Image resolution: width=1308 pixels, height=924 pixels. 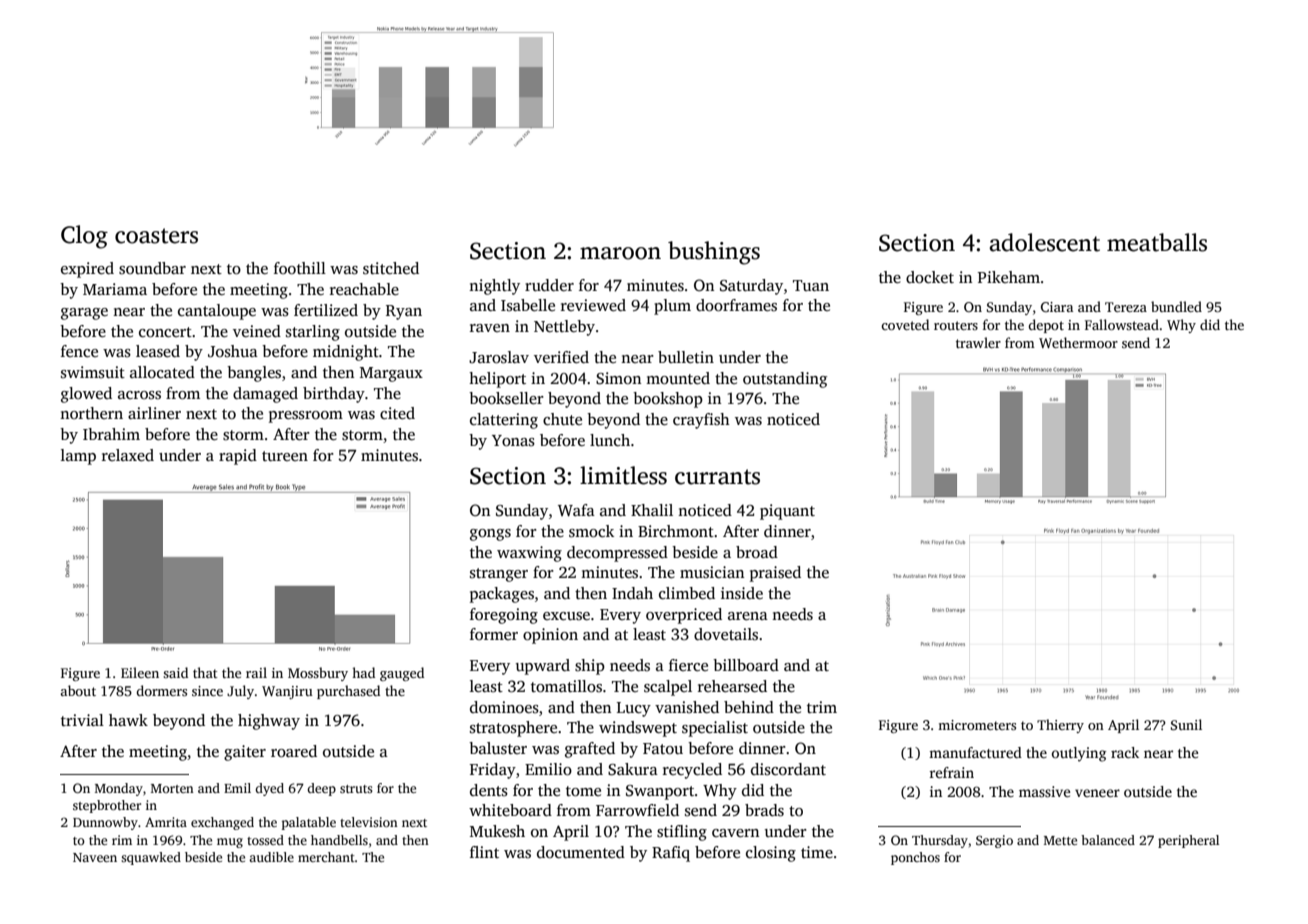 What do you see at coordinates (610, 440) in the screenshot?
I see `lunch` at bounding box center [610, 440].
